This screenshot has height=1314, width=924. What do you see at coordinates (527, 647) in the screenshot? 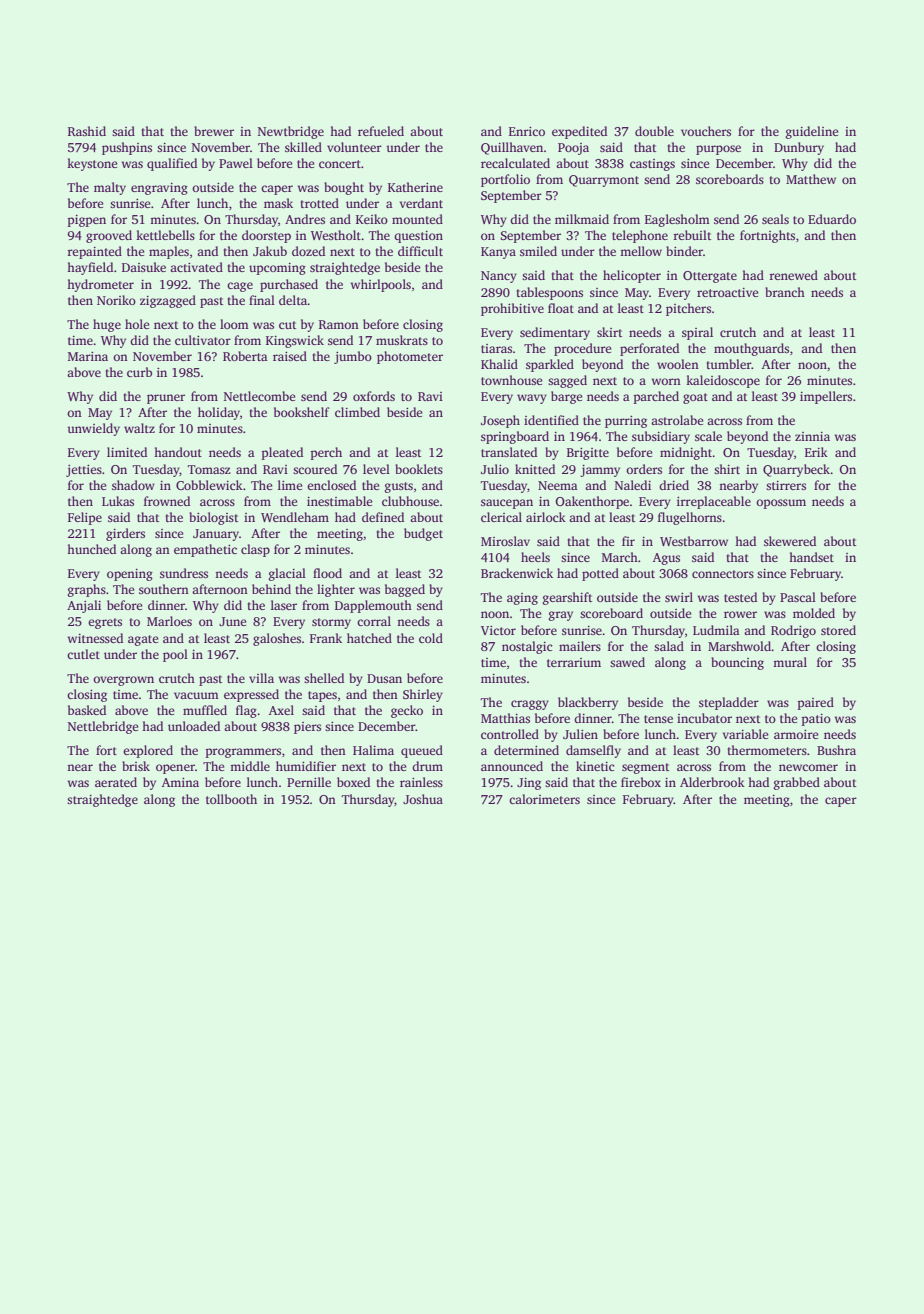
I see `nostalgic` at bounding box center [527, 647].
